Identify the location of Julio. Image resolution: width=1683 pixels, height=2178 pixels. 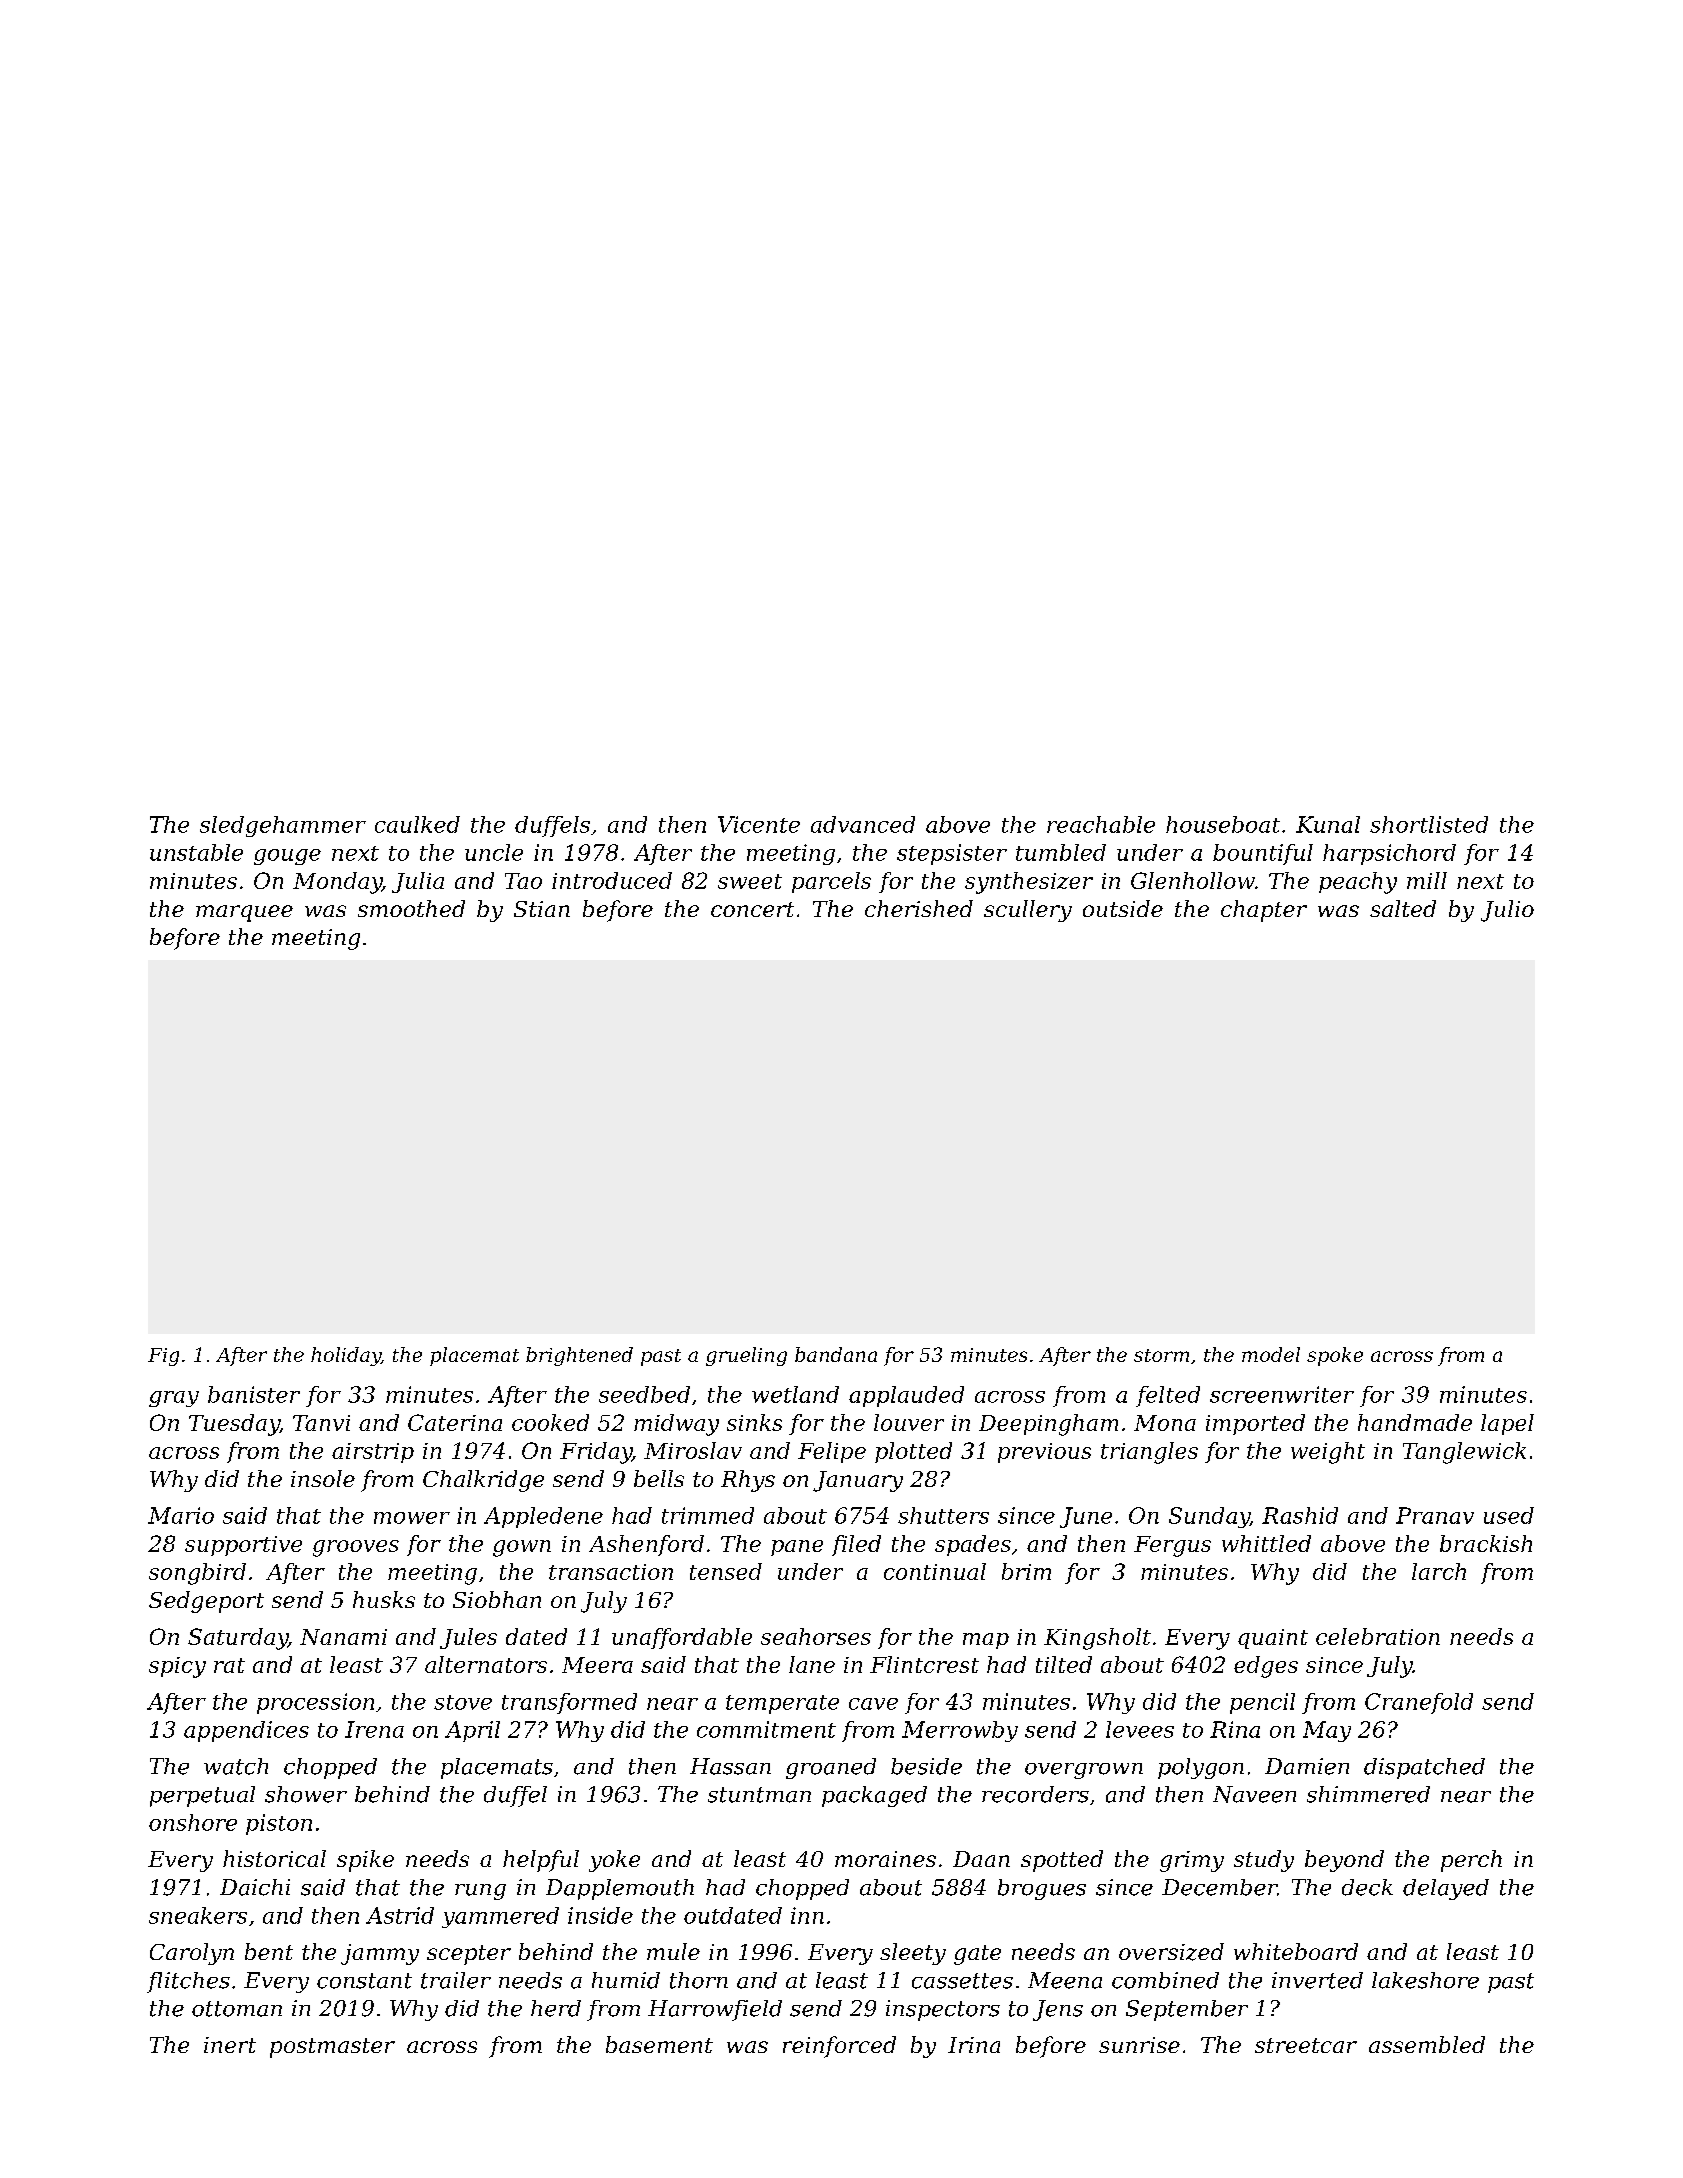
(1507, 911).
